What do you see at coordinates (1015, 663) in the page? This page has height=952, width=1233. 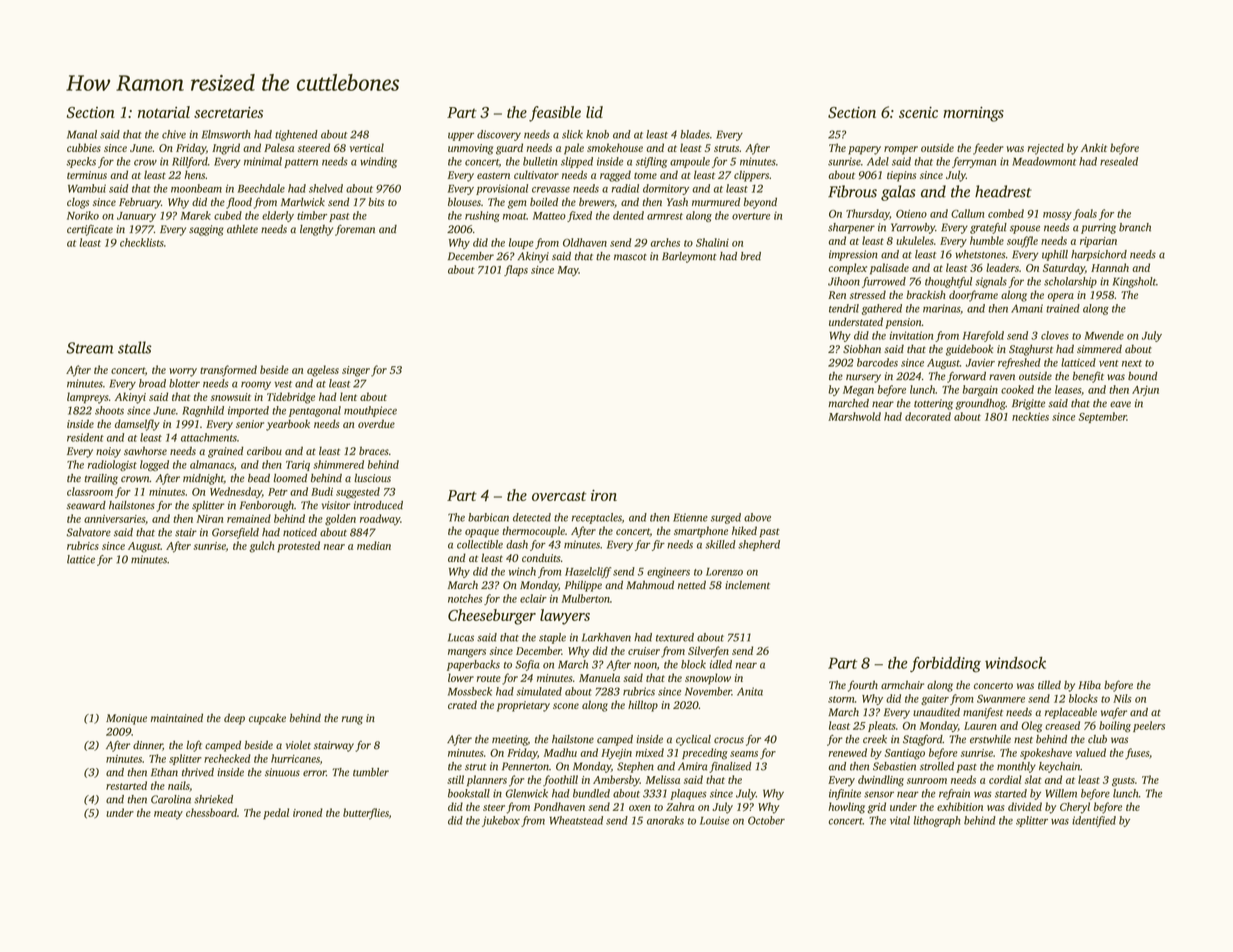 I see `windsock` at bounding box center [1015, 663].
